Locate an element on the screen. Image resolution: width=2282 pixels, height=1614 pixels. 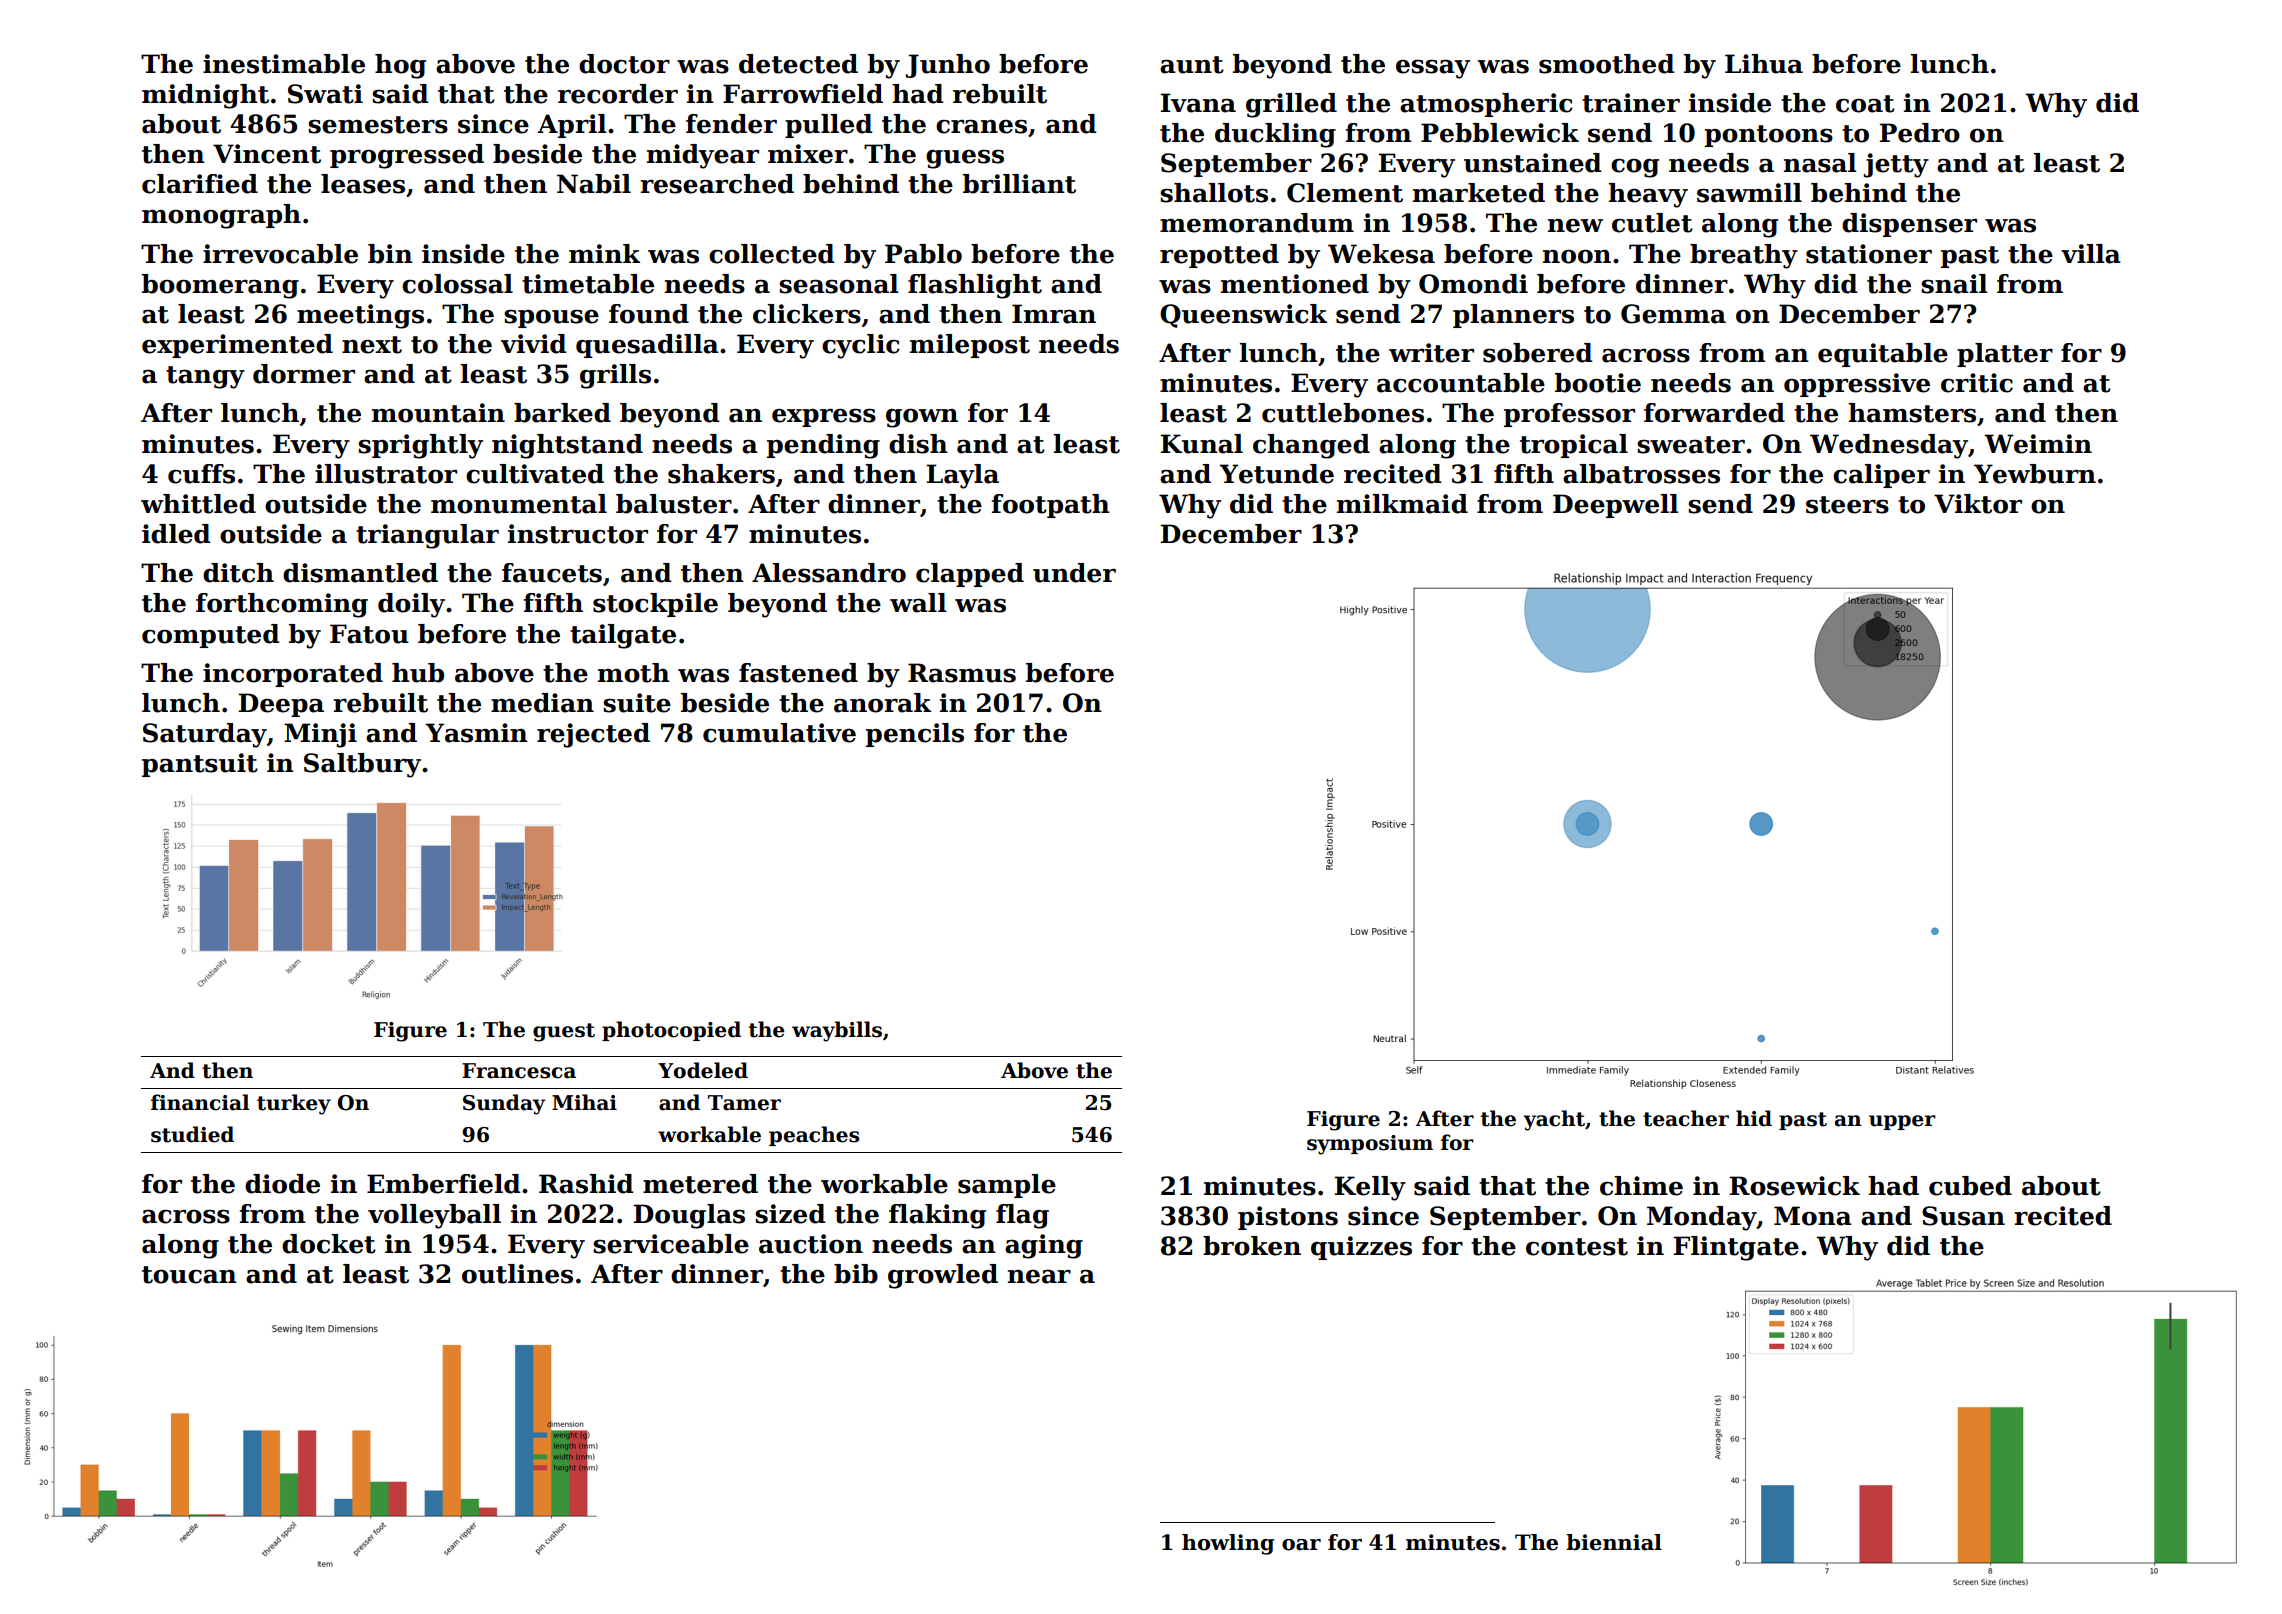
gown is located at coordinates (922, 418).
